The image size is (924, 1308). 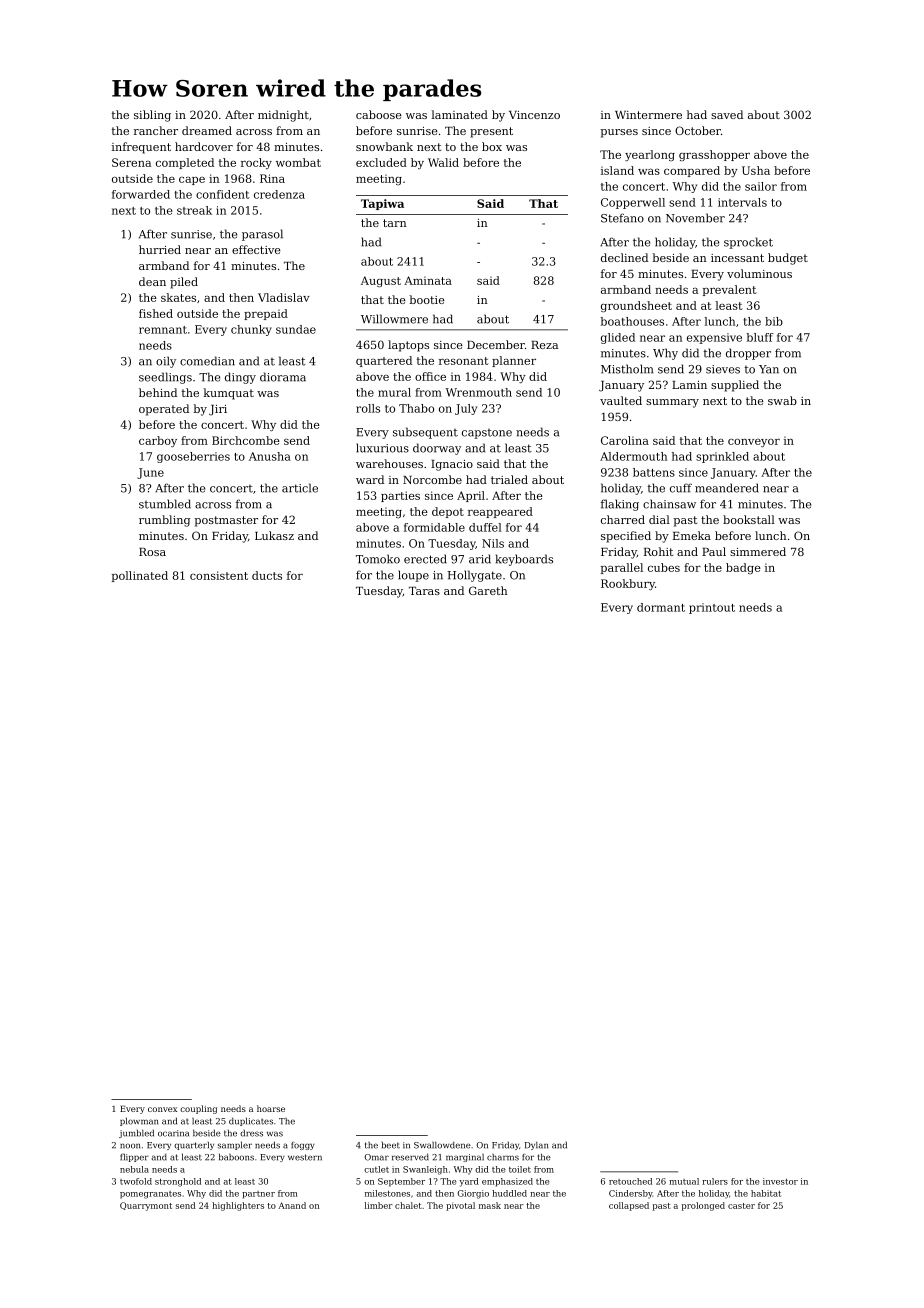 What do you see at coordinates (163, 330) in the image?
I see `remnant` at bounding box center [163, 330].
